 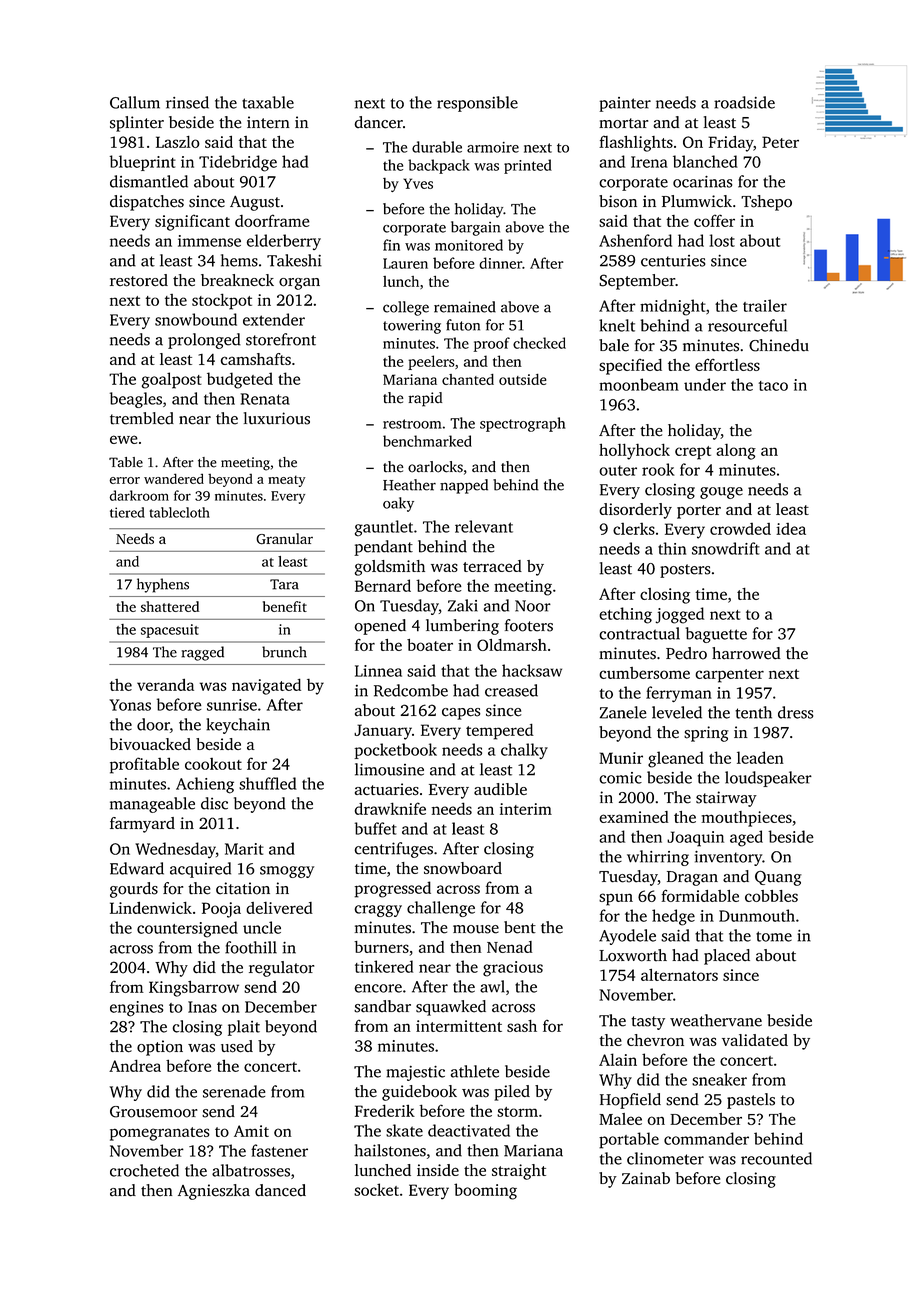 What do you see at coordinates (484, 526) in the document?
I see `relevant` at bounding box center [484, 526].
